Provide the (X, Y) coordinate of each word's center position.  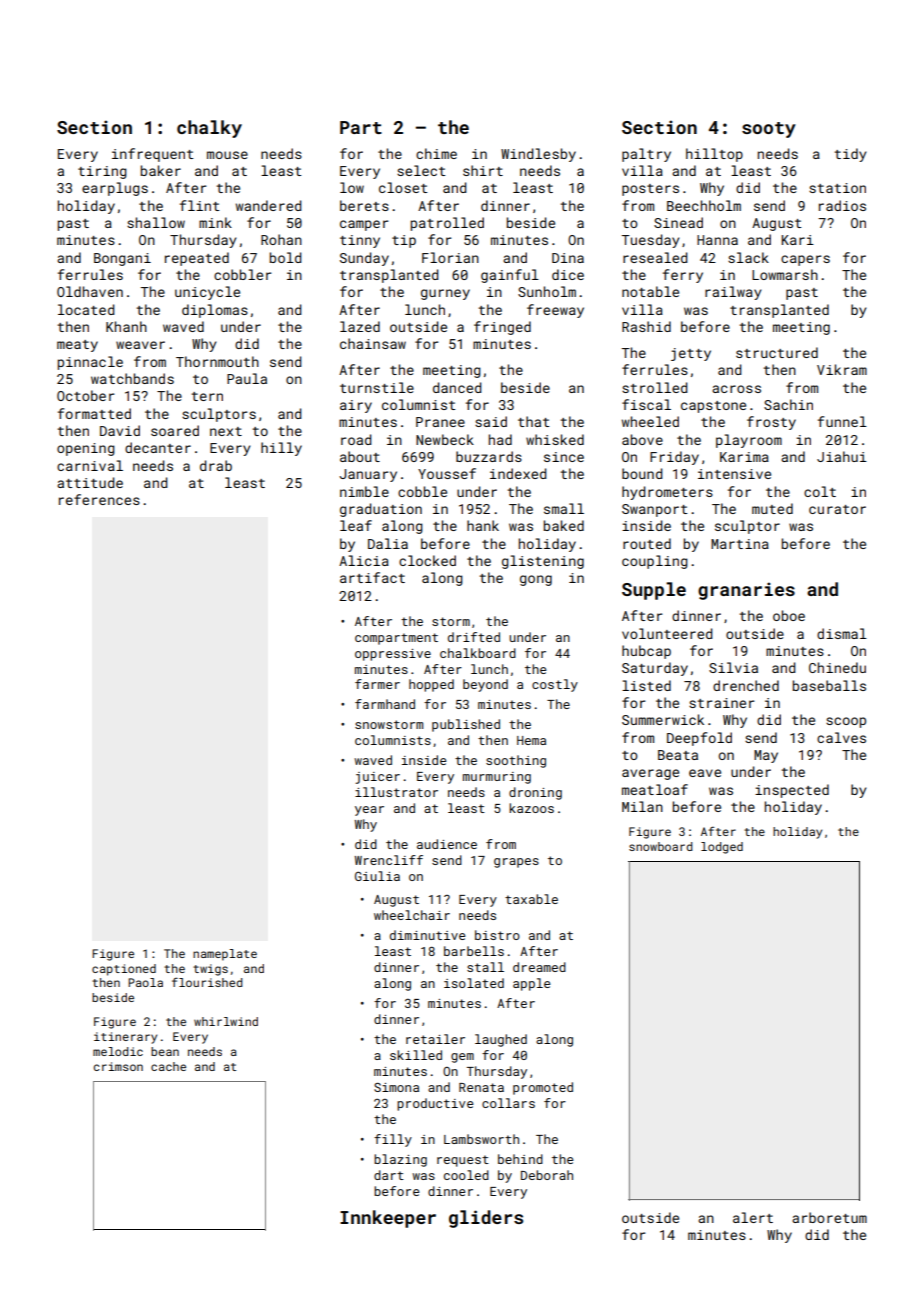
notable (650, 291)
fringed (502, 328)
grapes (516, 863)
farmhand (385, 704)
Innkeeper (388, 1219)
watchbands (132, 378)
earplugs (115, 189)
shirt (483, 170)
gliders (486, 1219)
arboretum (829, 1217)
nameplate (225, 955)
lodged (722, 848)
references (99, 499)
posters (650, 190)
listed (646, 685)
